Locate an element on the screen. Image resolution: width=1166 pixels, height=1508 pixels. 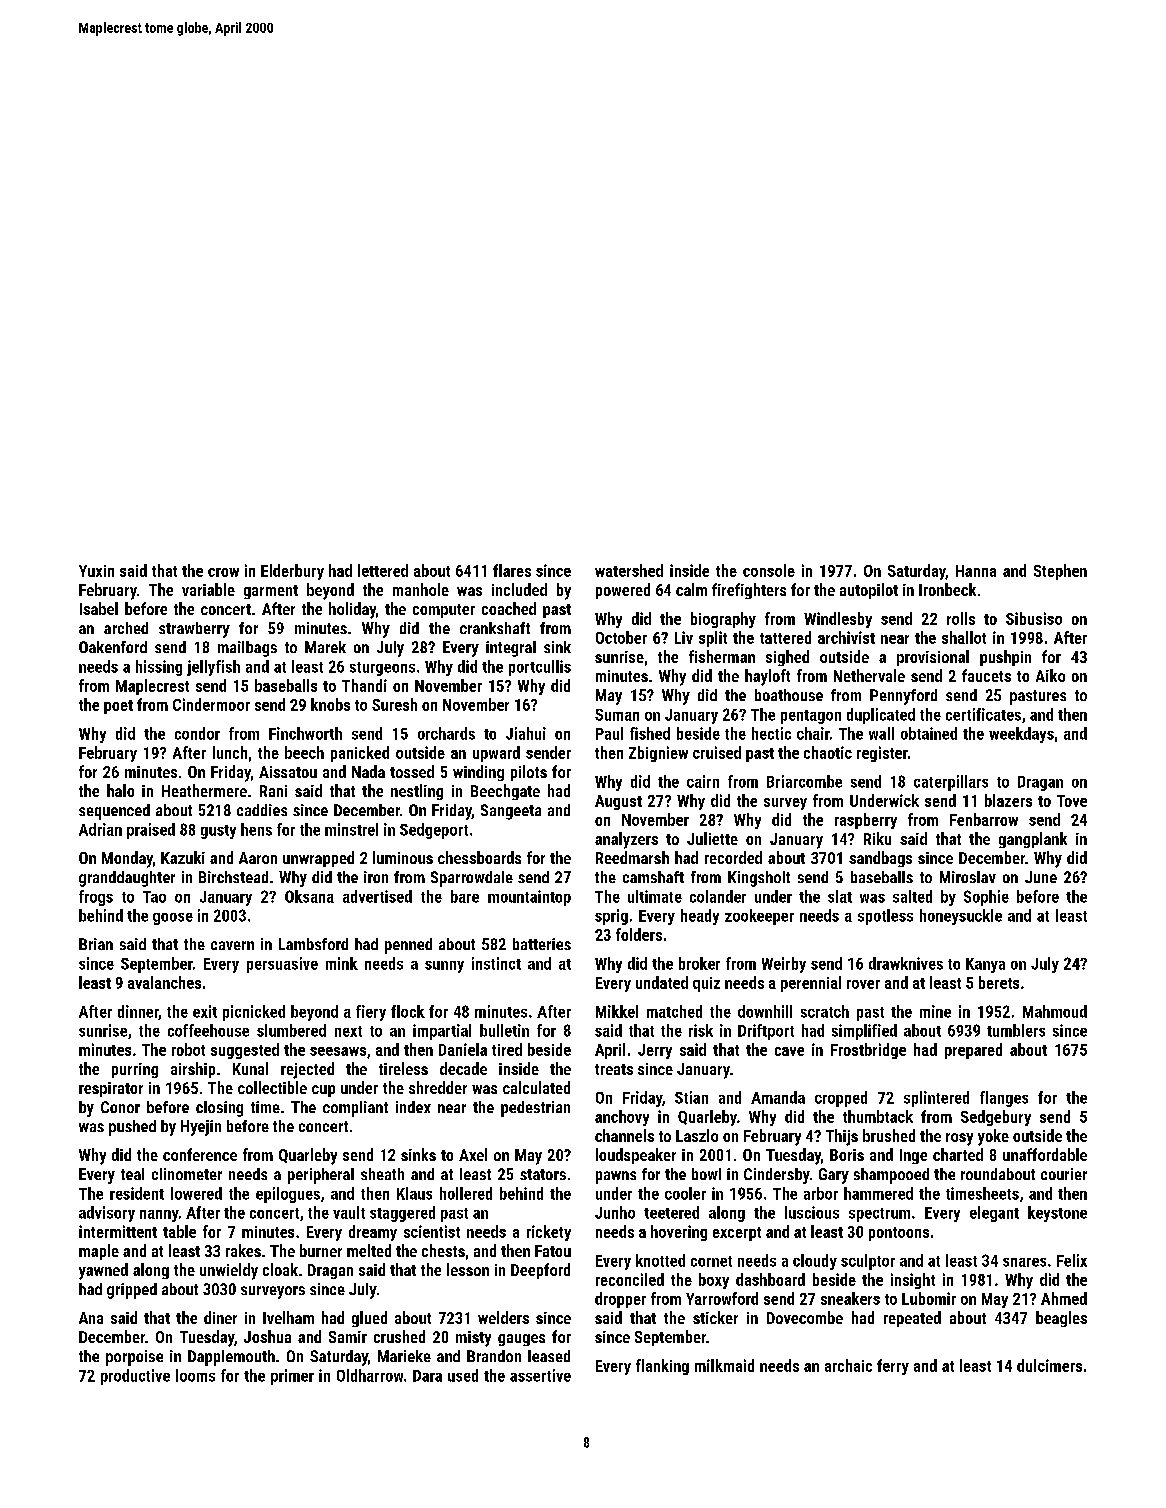
conference is located at coordinates (200, 1154).
